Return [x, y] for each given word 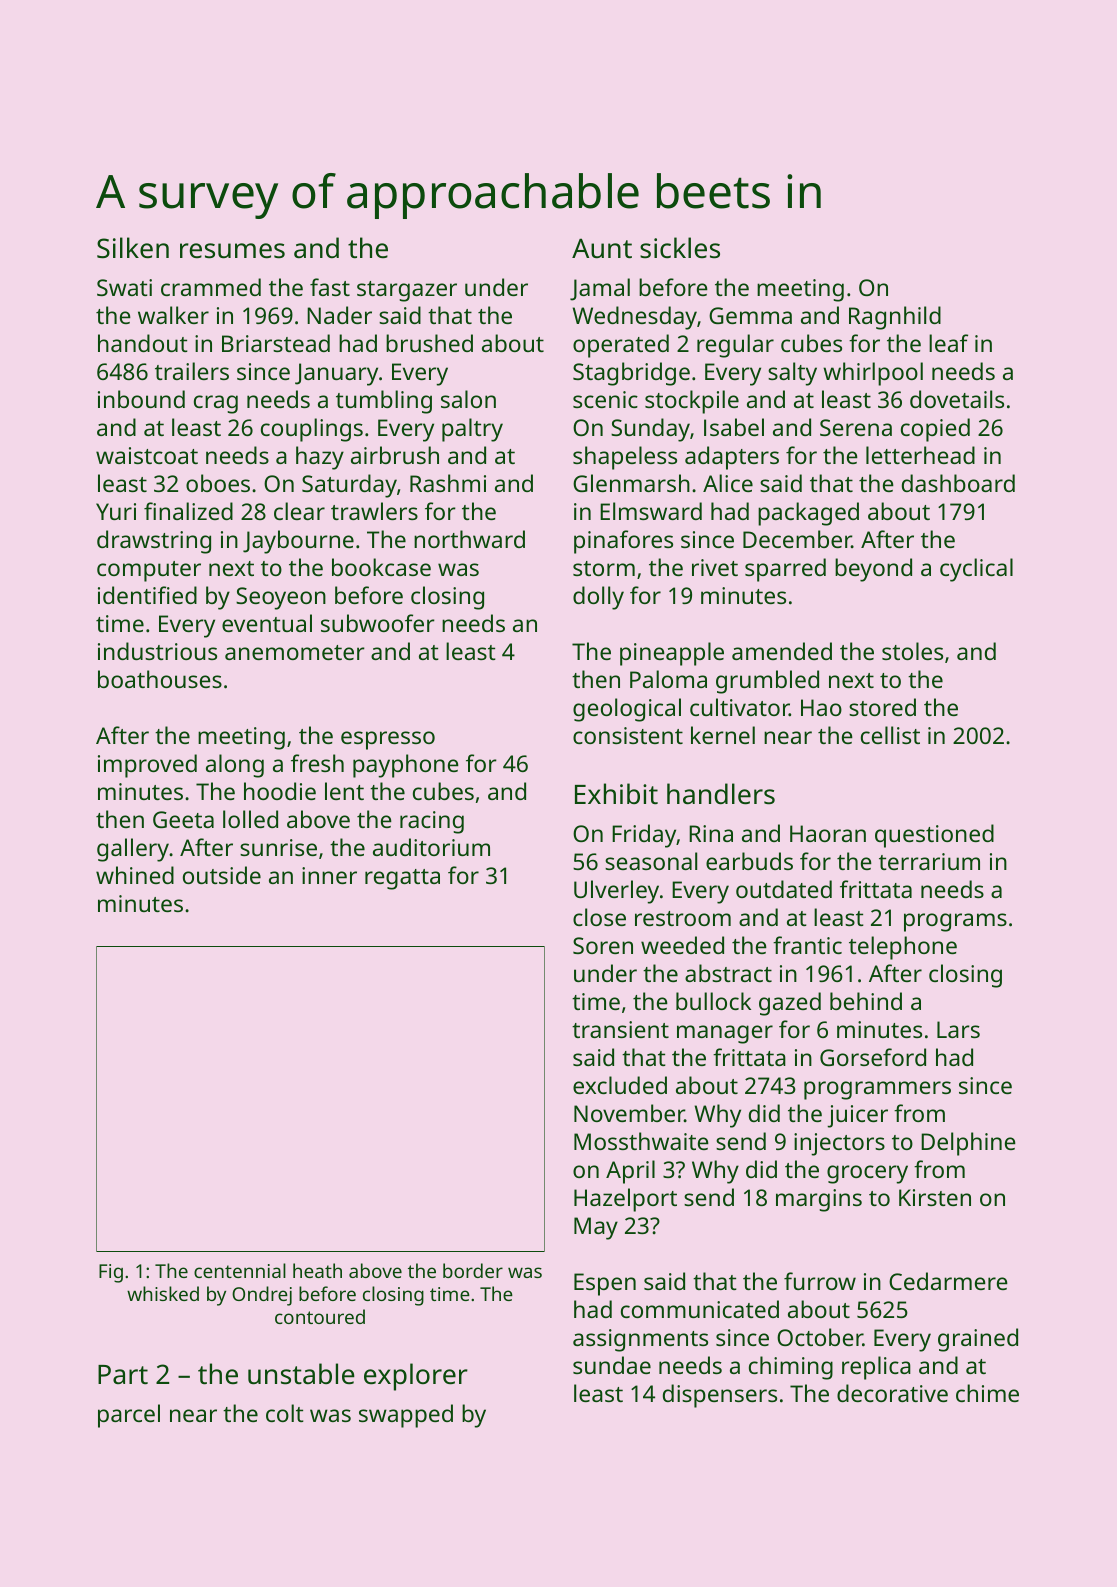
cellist [890, 735]
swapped [406, 1416]
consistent [628, 735]
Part [123, 1374]
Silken [133, 248]
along [235, 766]
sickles [680, 248]
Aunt [602, 248]
